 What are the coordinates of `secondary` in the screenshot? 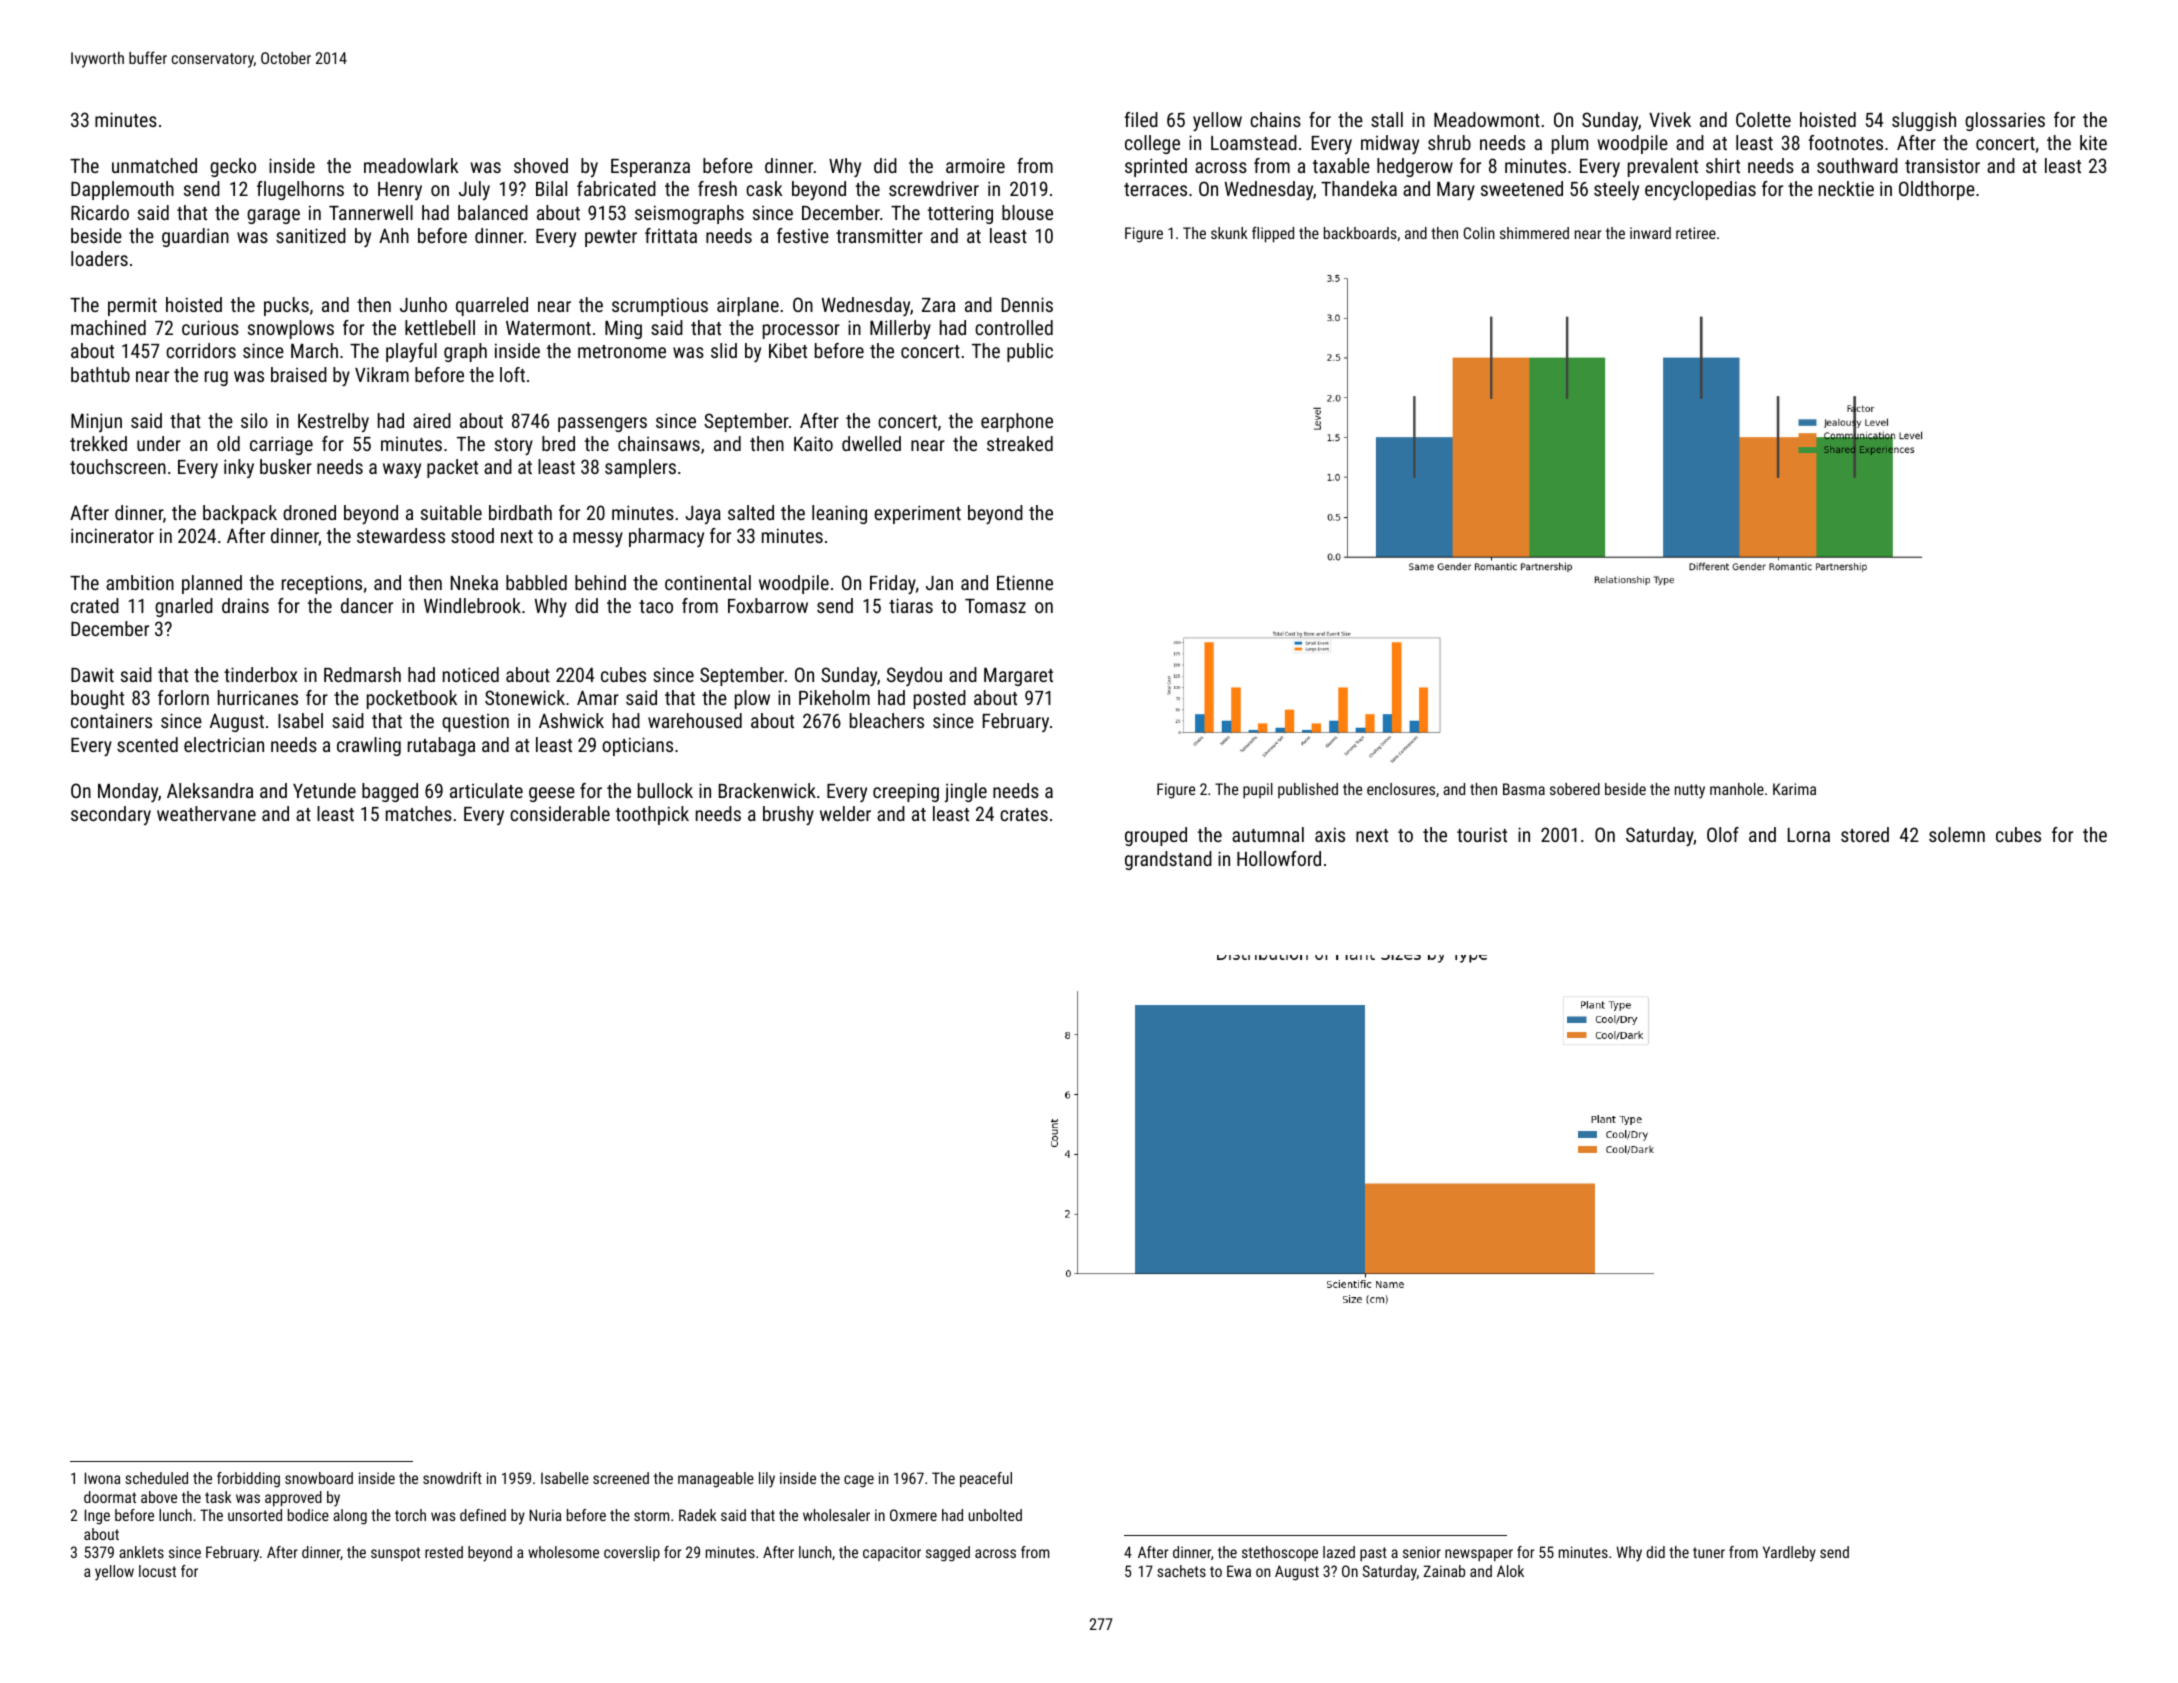 It's located at (111, 815).
